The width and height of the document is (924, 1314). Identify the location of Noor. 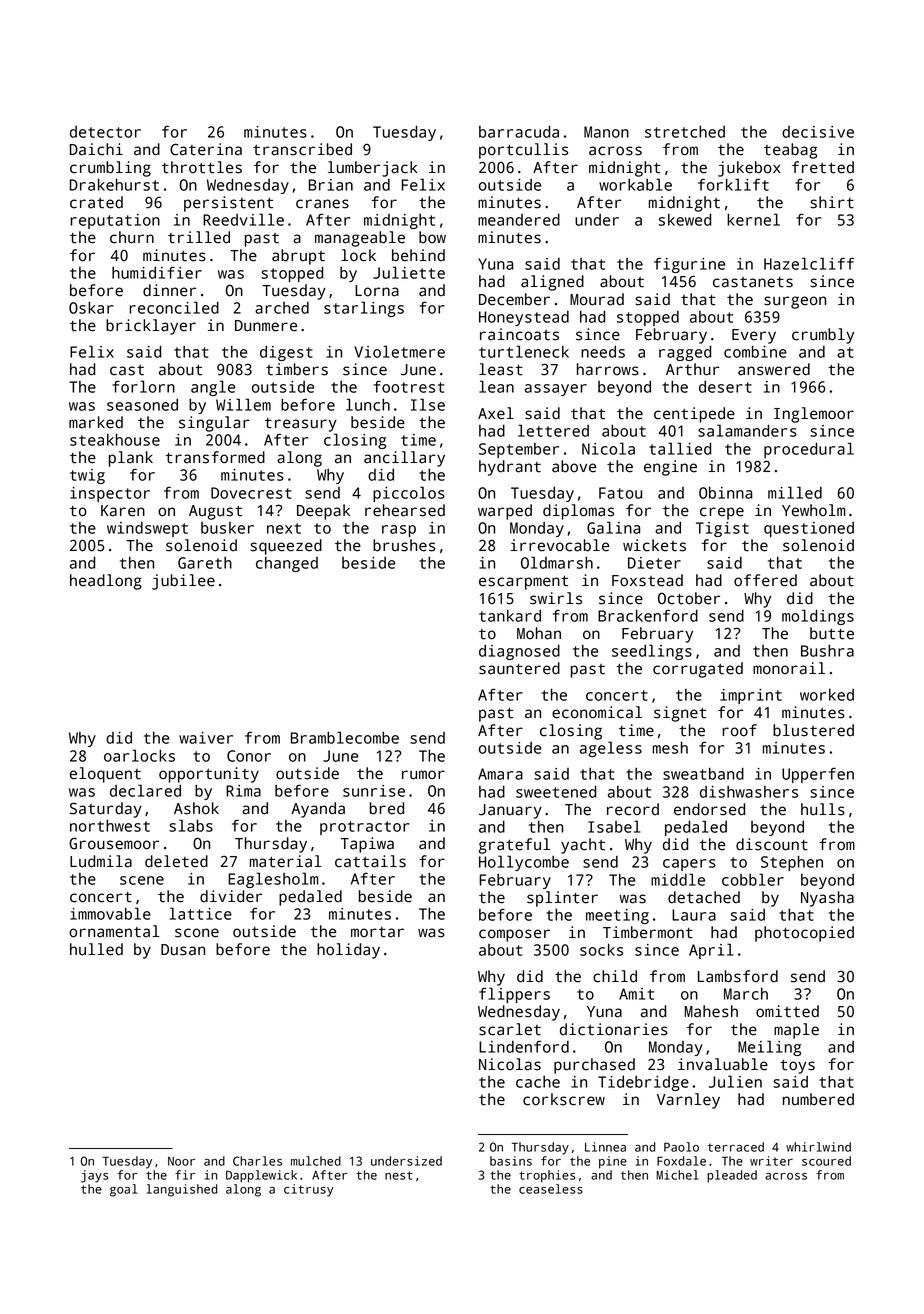
(181, 1161).
